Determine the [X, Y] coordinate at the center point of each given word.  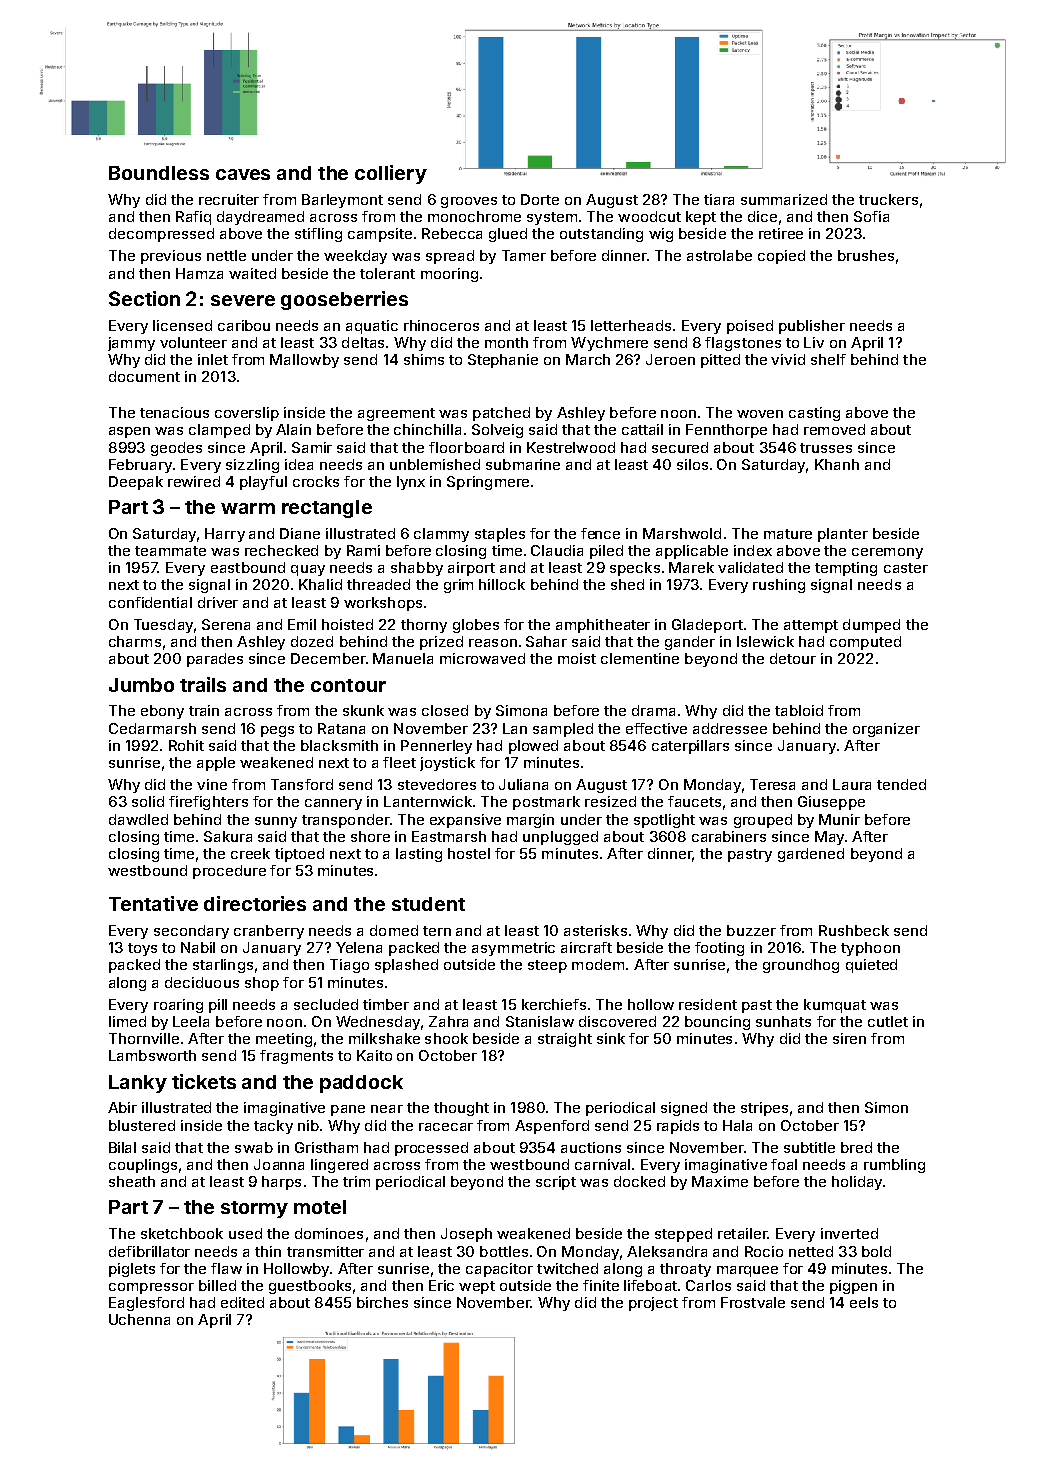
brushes [866, 255]
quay [308, 570]
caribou [244, 325]
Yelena [359, 947]
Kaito [374, 1055]
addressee [730, 728]
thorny [424, 626]
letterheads [631, 325]
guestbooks [310, 1287]
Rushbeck [854, 930]
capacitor [499, 1270]
